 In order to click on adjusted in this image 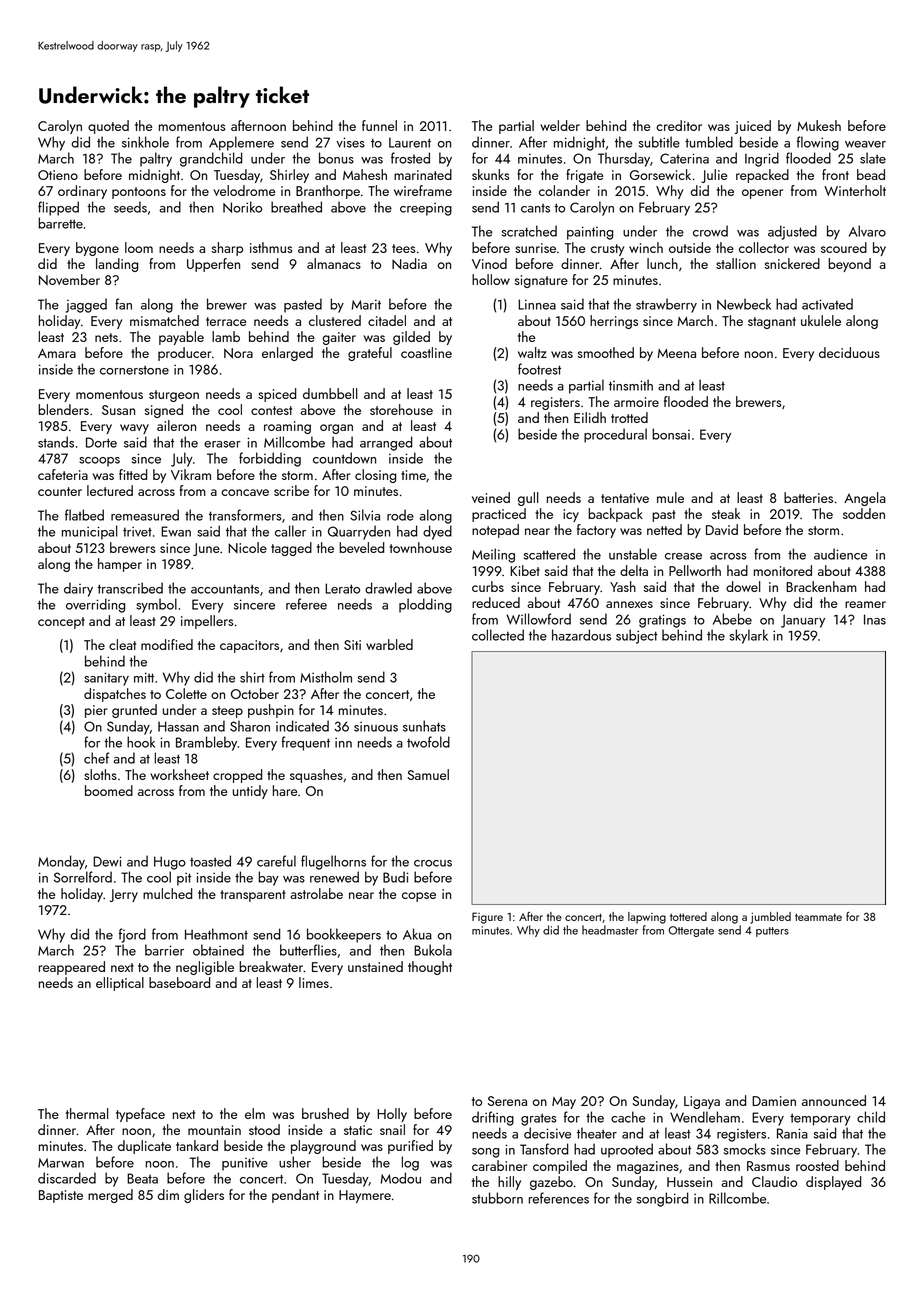, I will do `click(792, 232)`.
